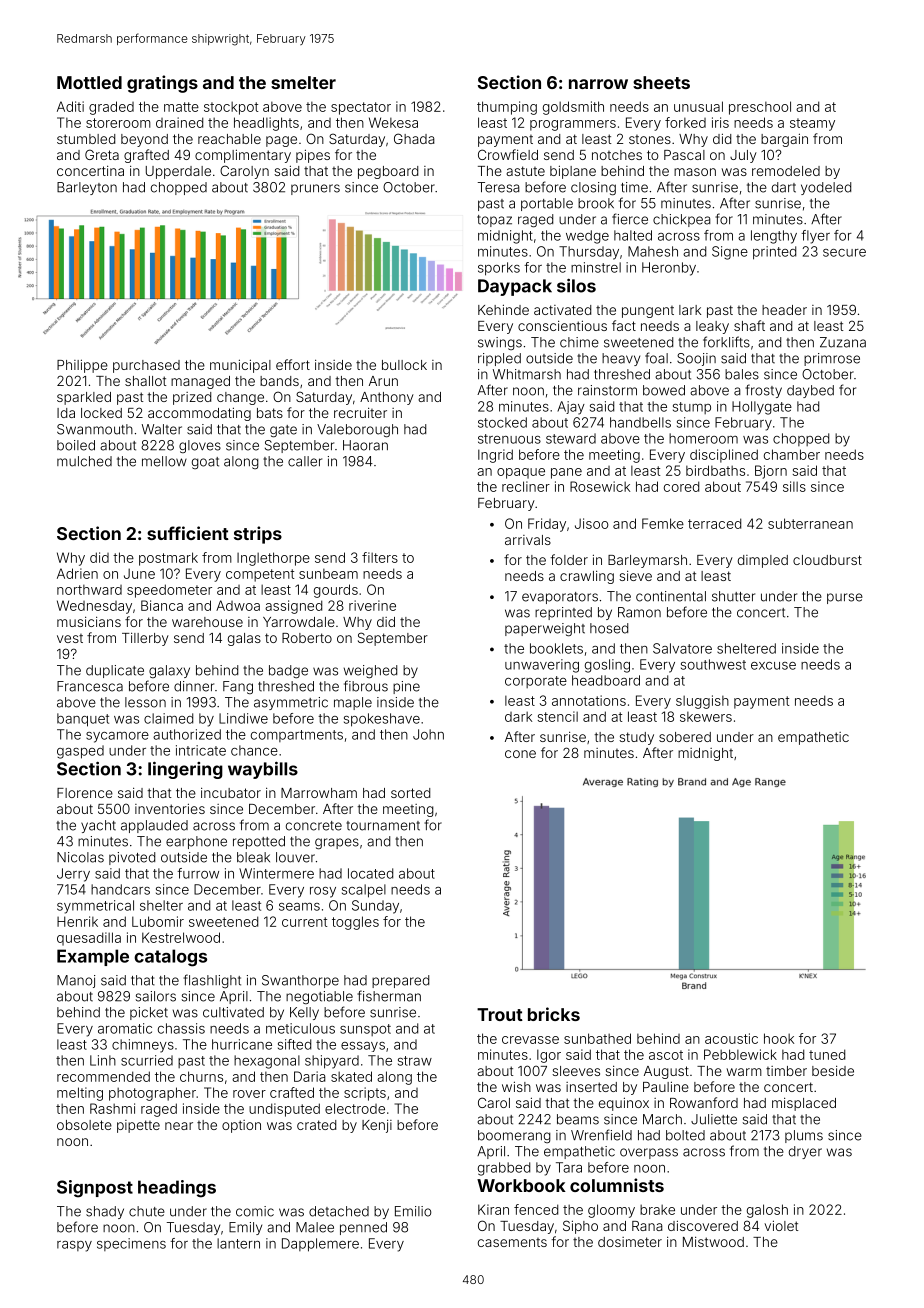 Image resolution: width=924 pixels, height=1308 pixels. What do you see at coordinates (598, 84) in the screenshot?
I see `narrow` at bounding box center [598, 84].
